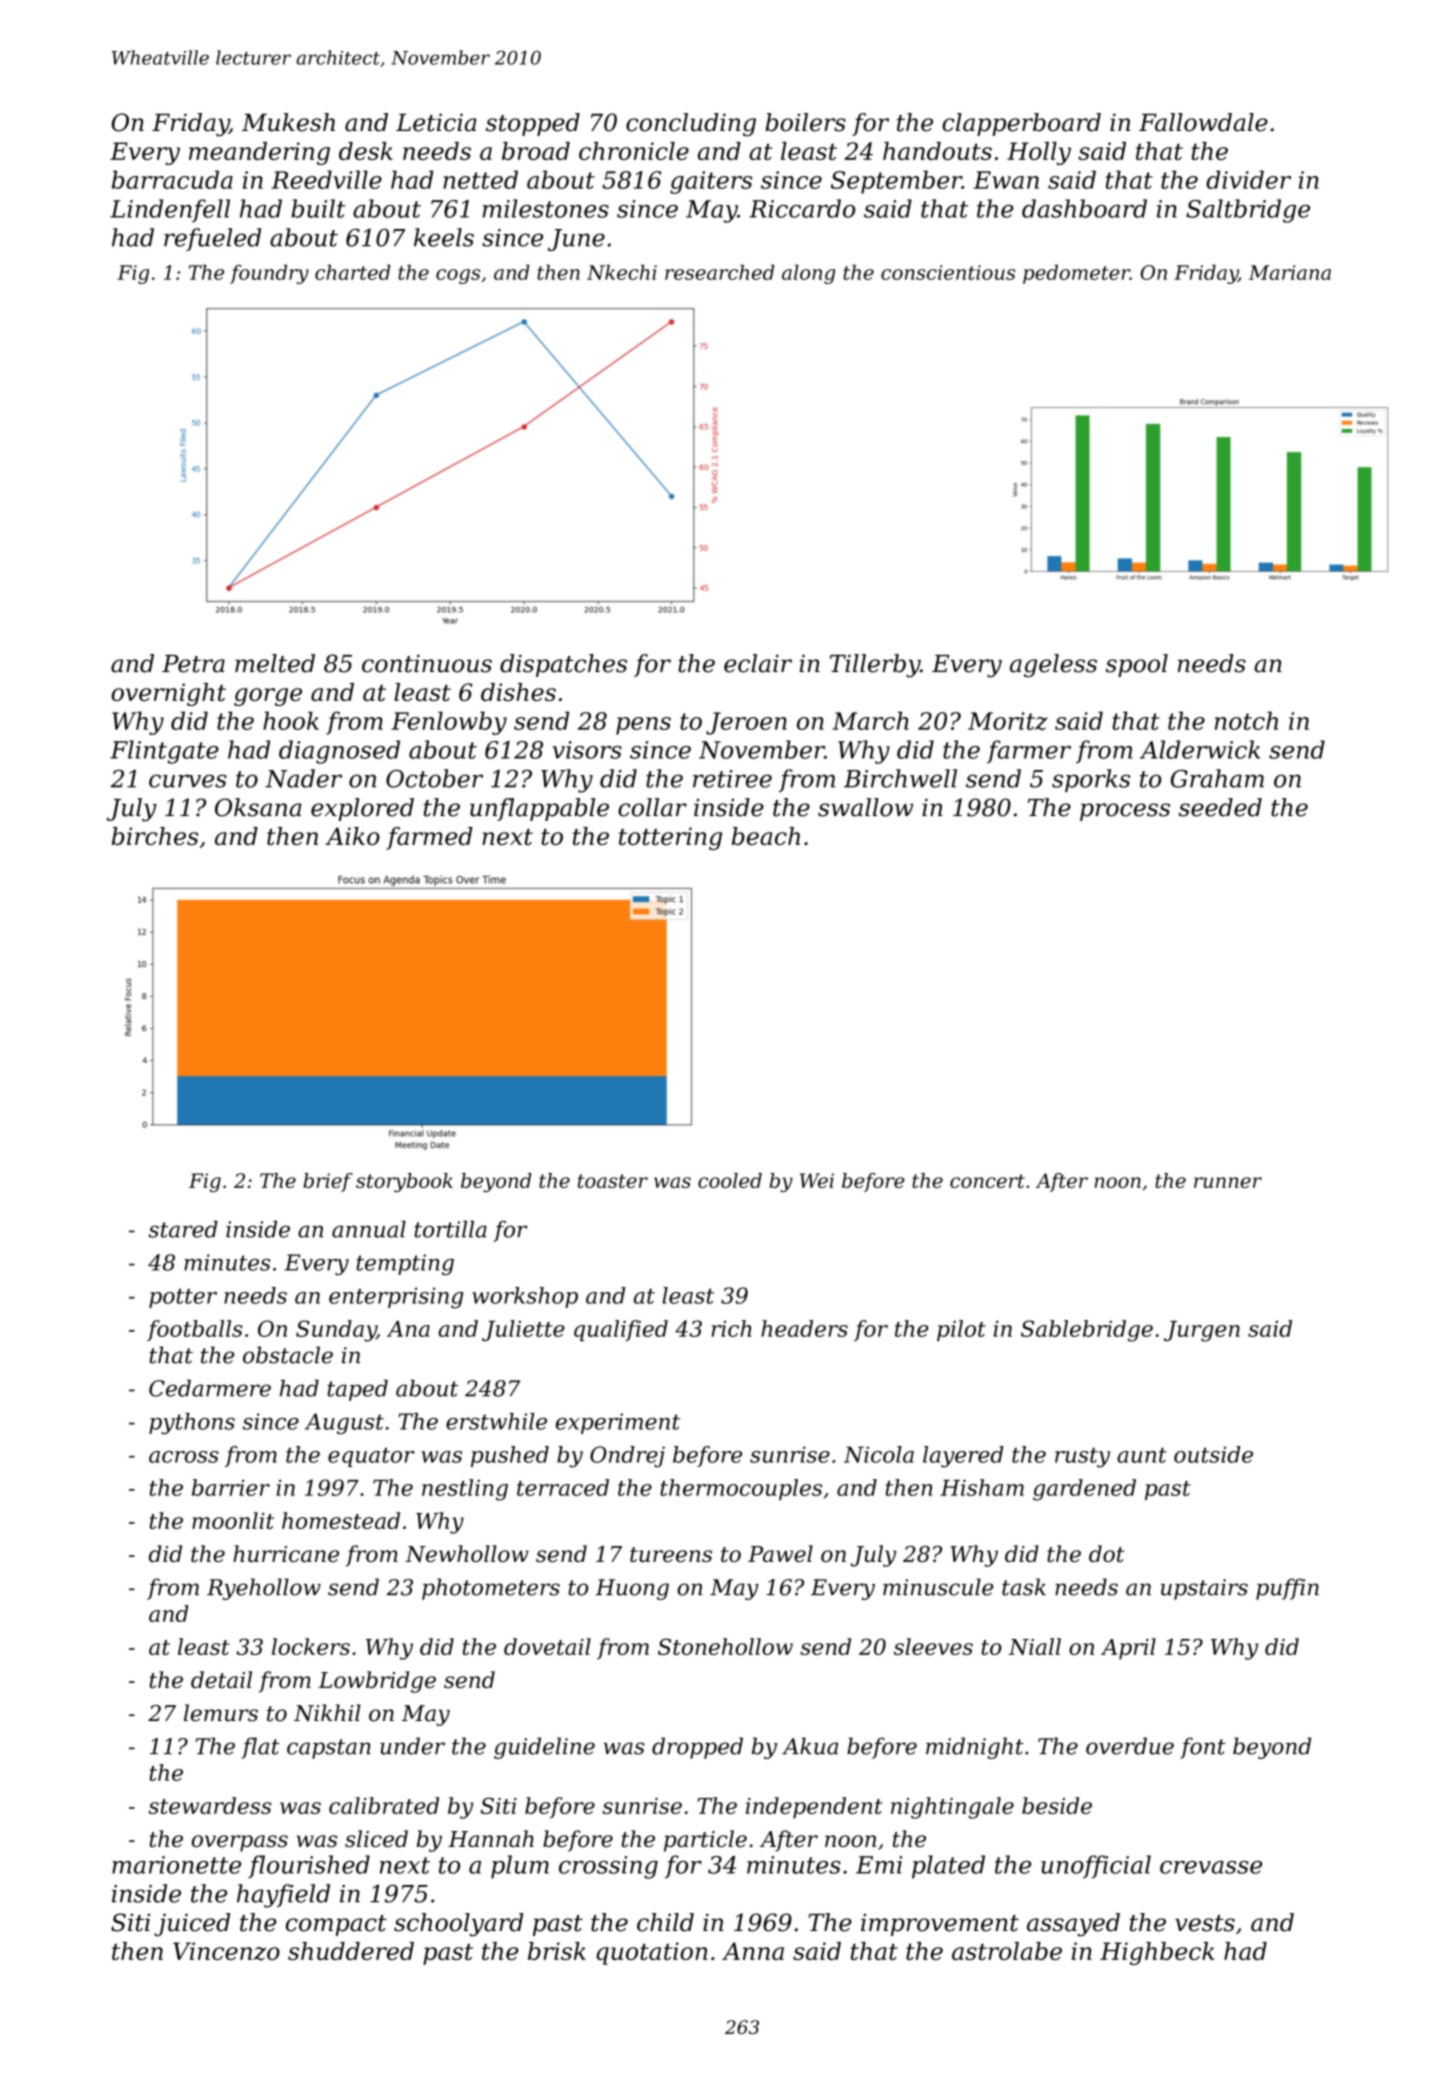 This screenshot has width=1450, height=2100. I want to click on boilers, so click(805, 122).
